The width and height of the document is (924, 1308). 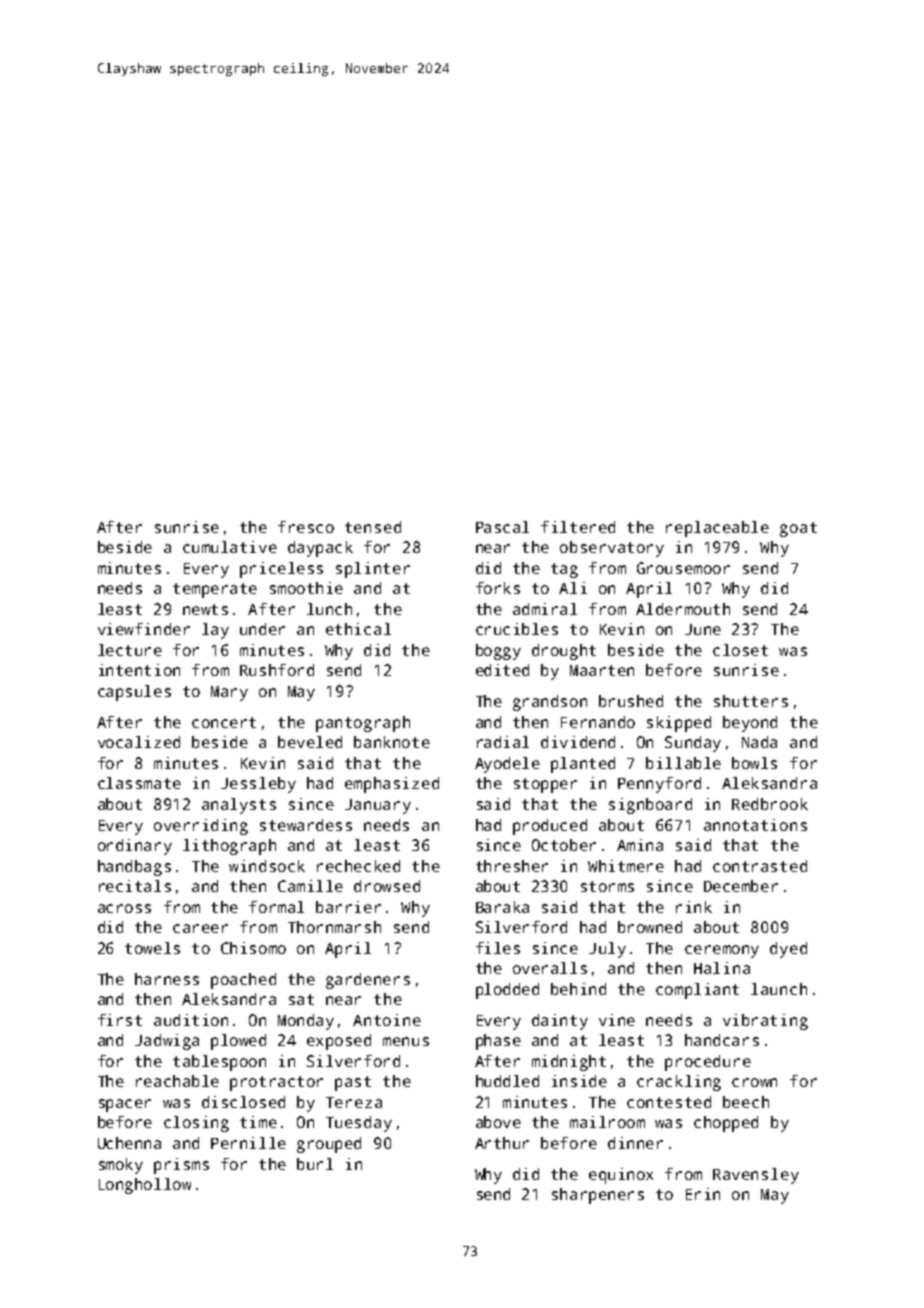 I want to click on thresher, so click(x=512, y=866).
